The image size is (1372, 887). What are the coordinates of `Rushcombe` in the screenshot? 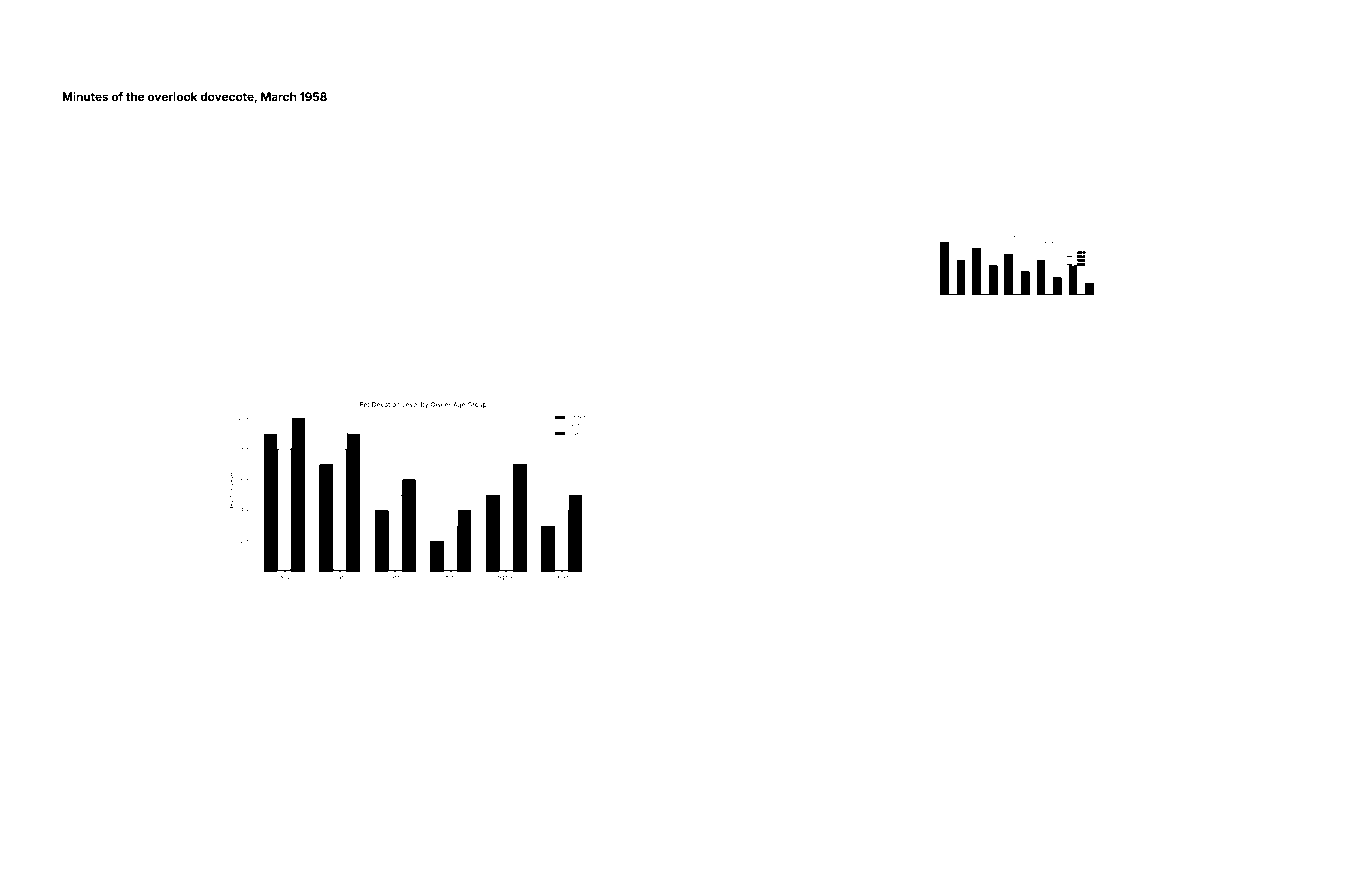 It's located at (861, 115).
